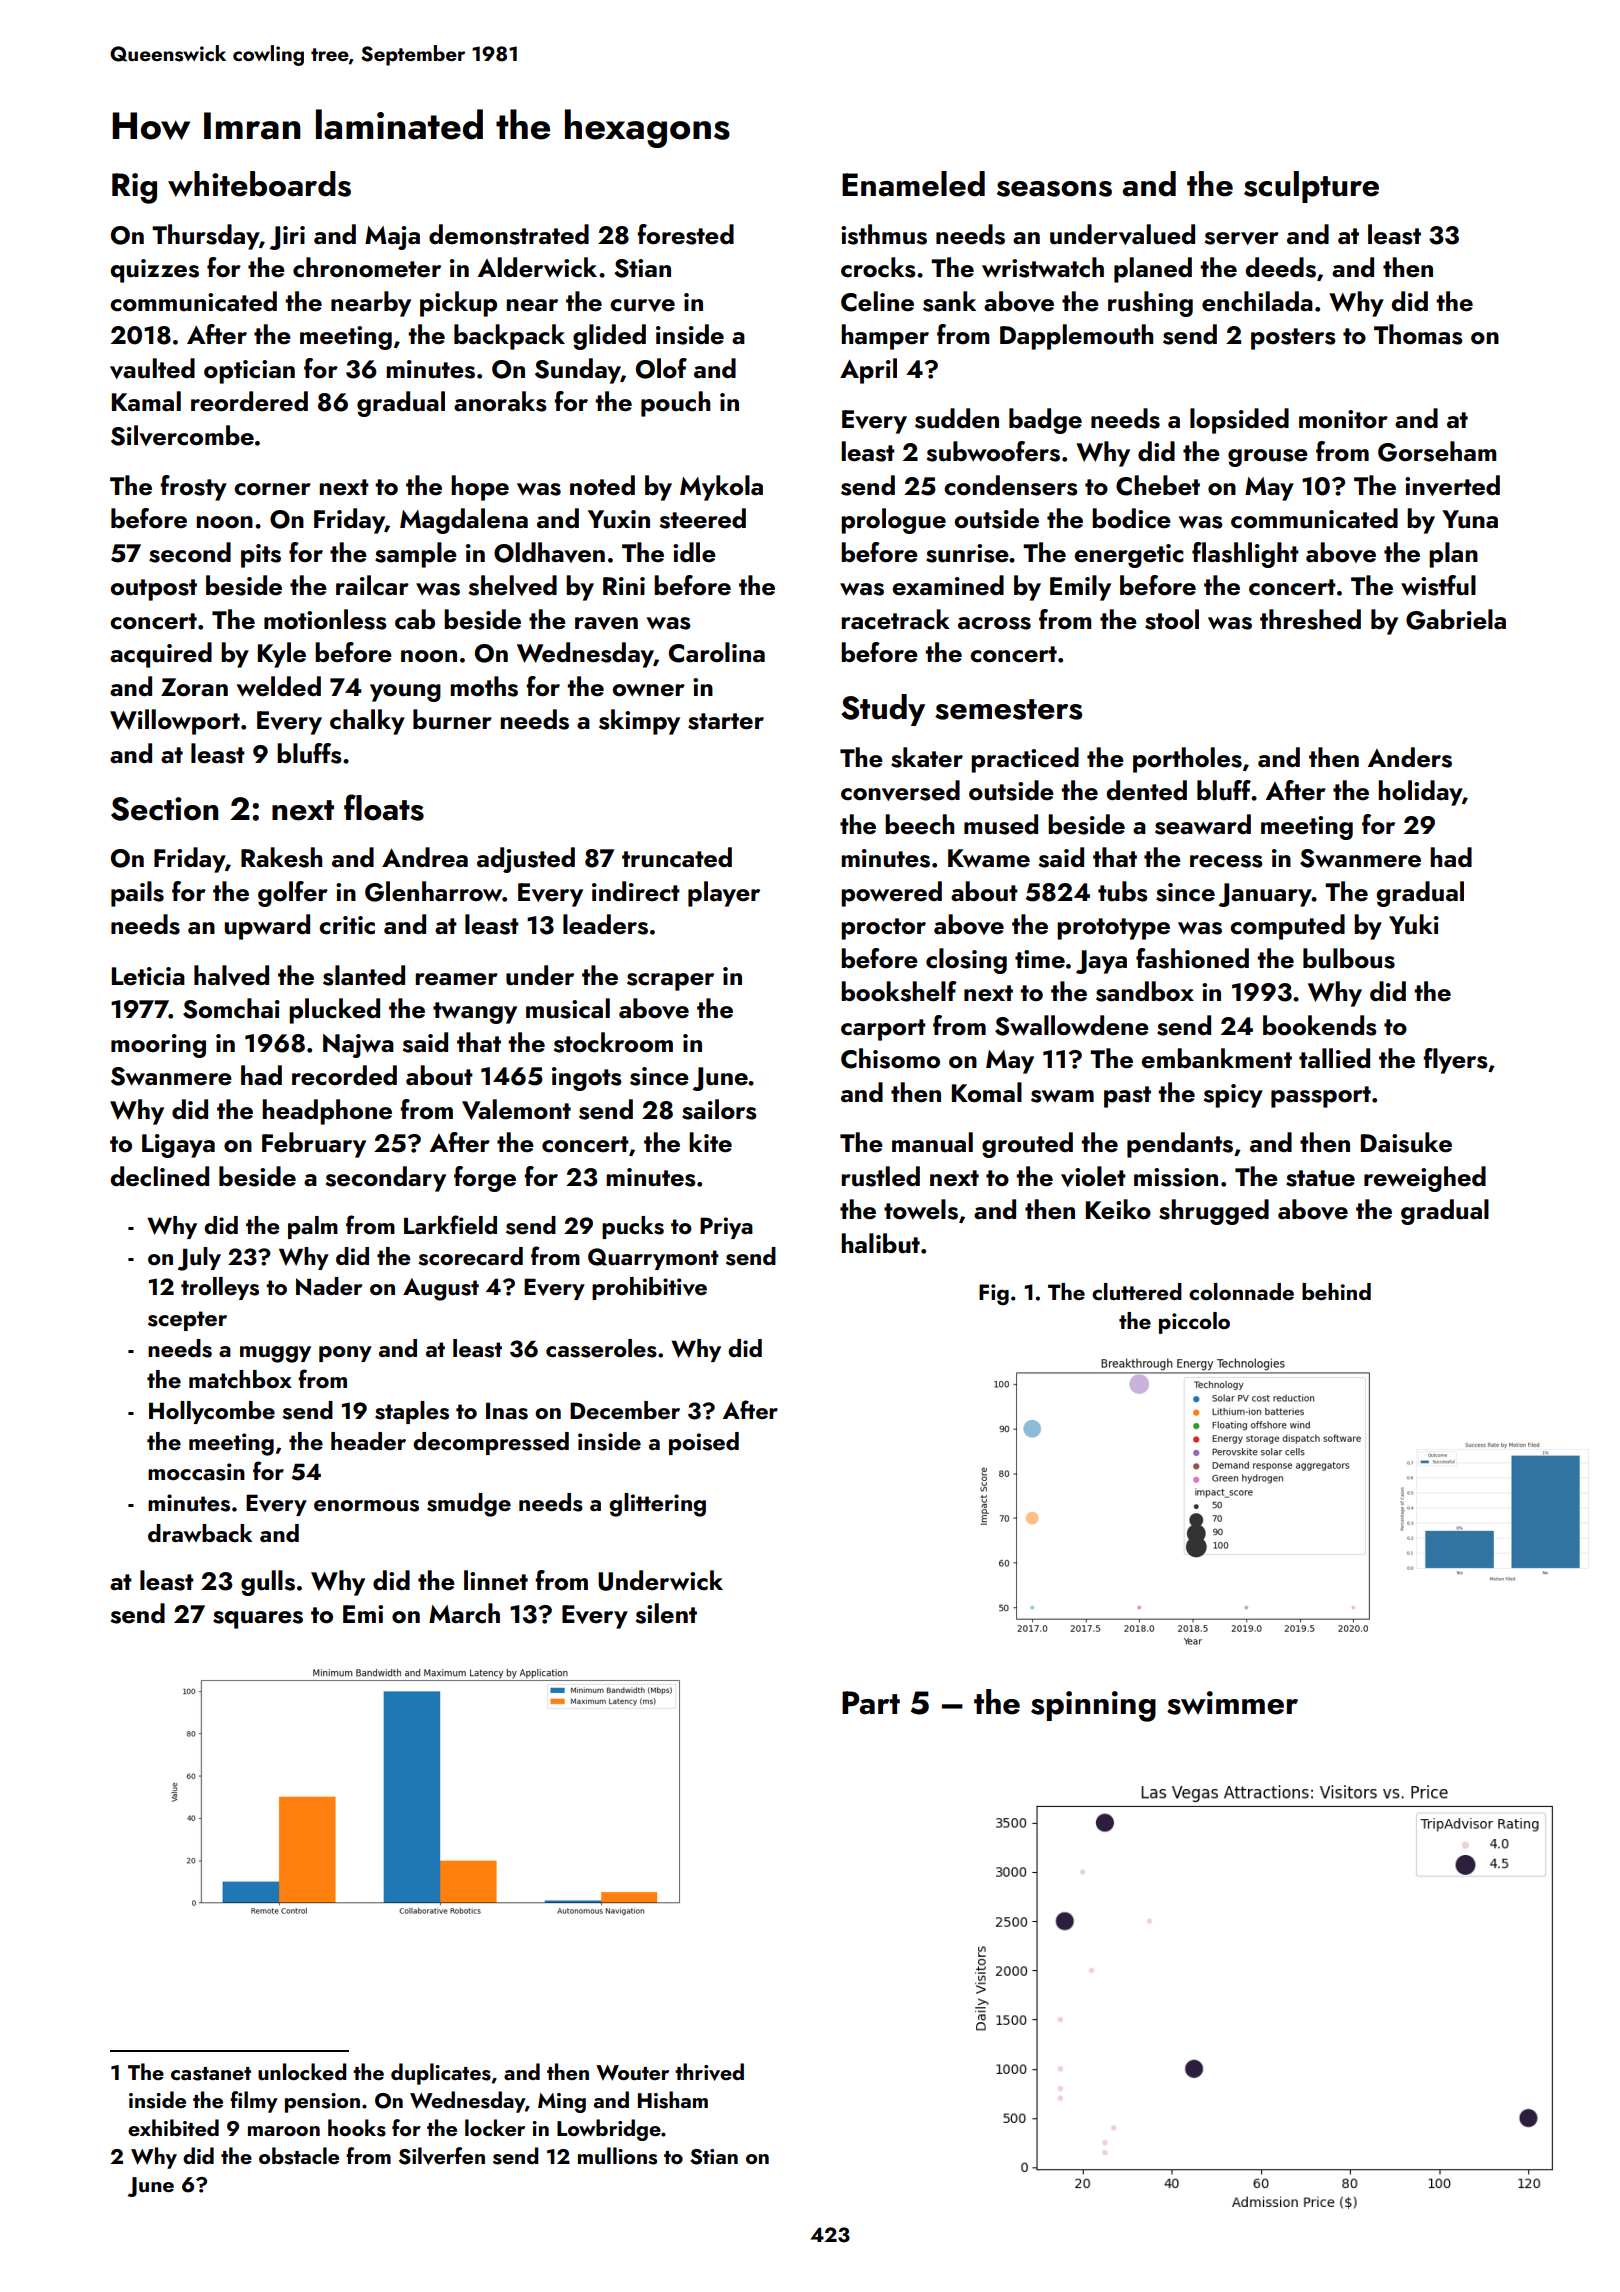 This image has width=1620, height=2292. Describe the element at coordinates (1414, 924) in the image. I see `Yuki` at that location.
